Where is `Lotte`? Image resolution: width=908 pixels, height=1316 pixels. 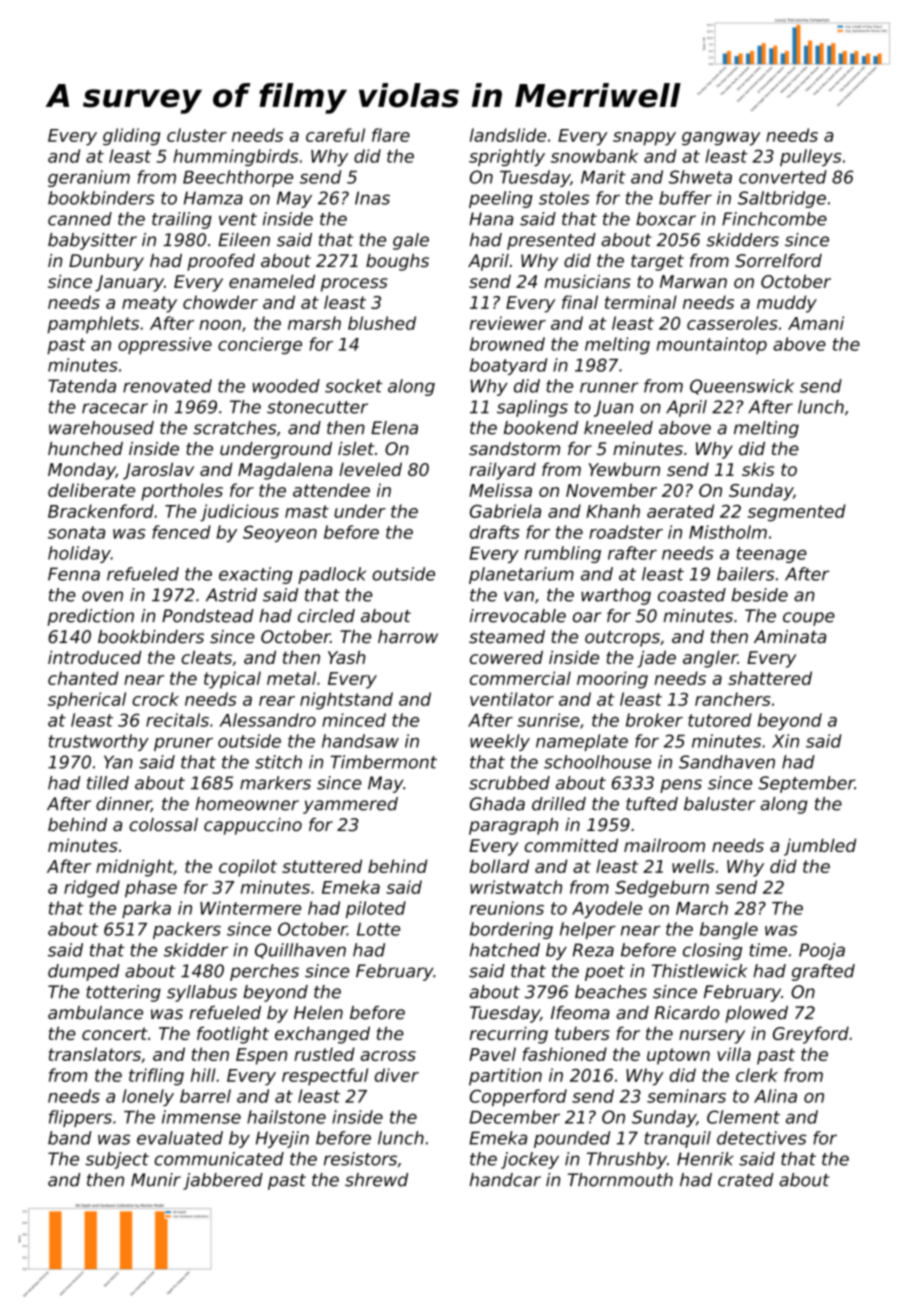
Lotte is located at coordinates (378, 929).
